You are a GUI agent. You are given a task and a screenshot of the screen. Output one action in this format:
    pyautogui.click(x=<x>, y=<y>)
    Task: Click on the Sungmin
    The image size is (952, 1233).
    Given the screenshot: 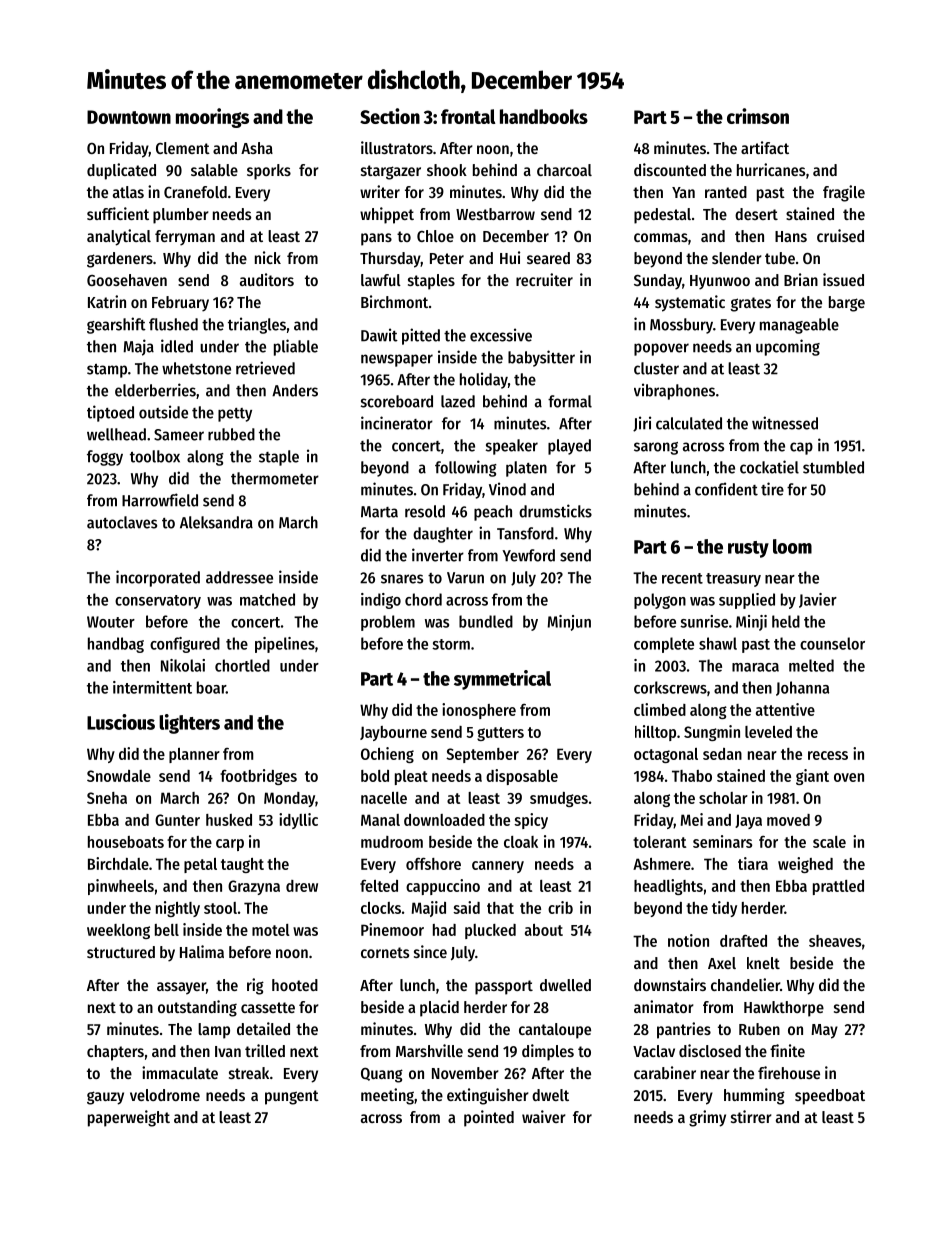 What is the action you would take?
    pyautogui.click(x=712, y=733)
